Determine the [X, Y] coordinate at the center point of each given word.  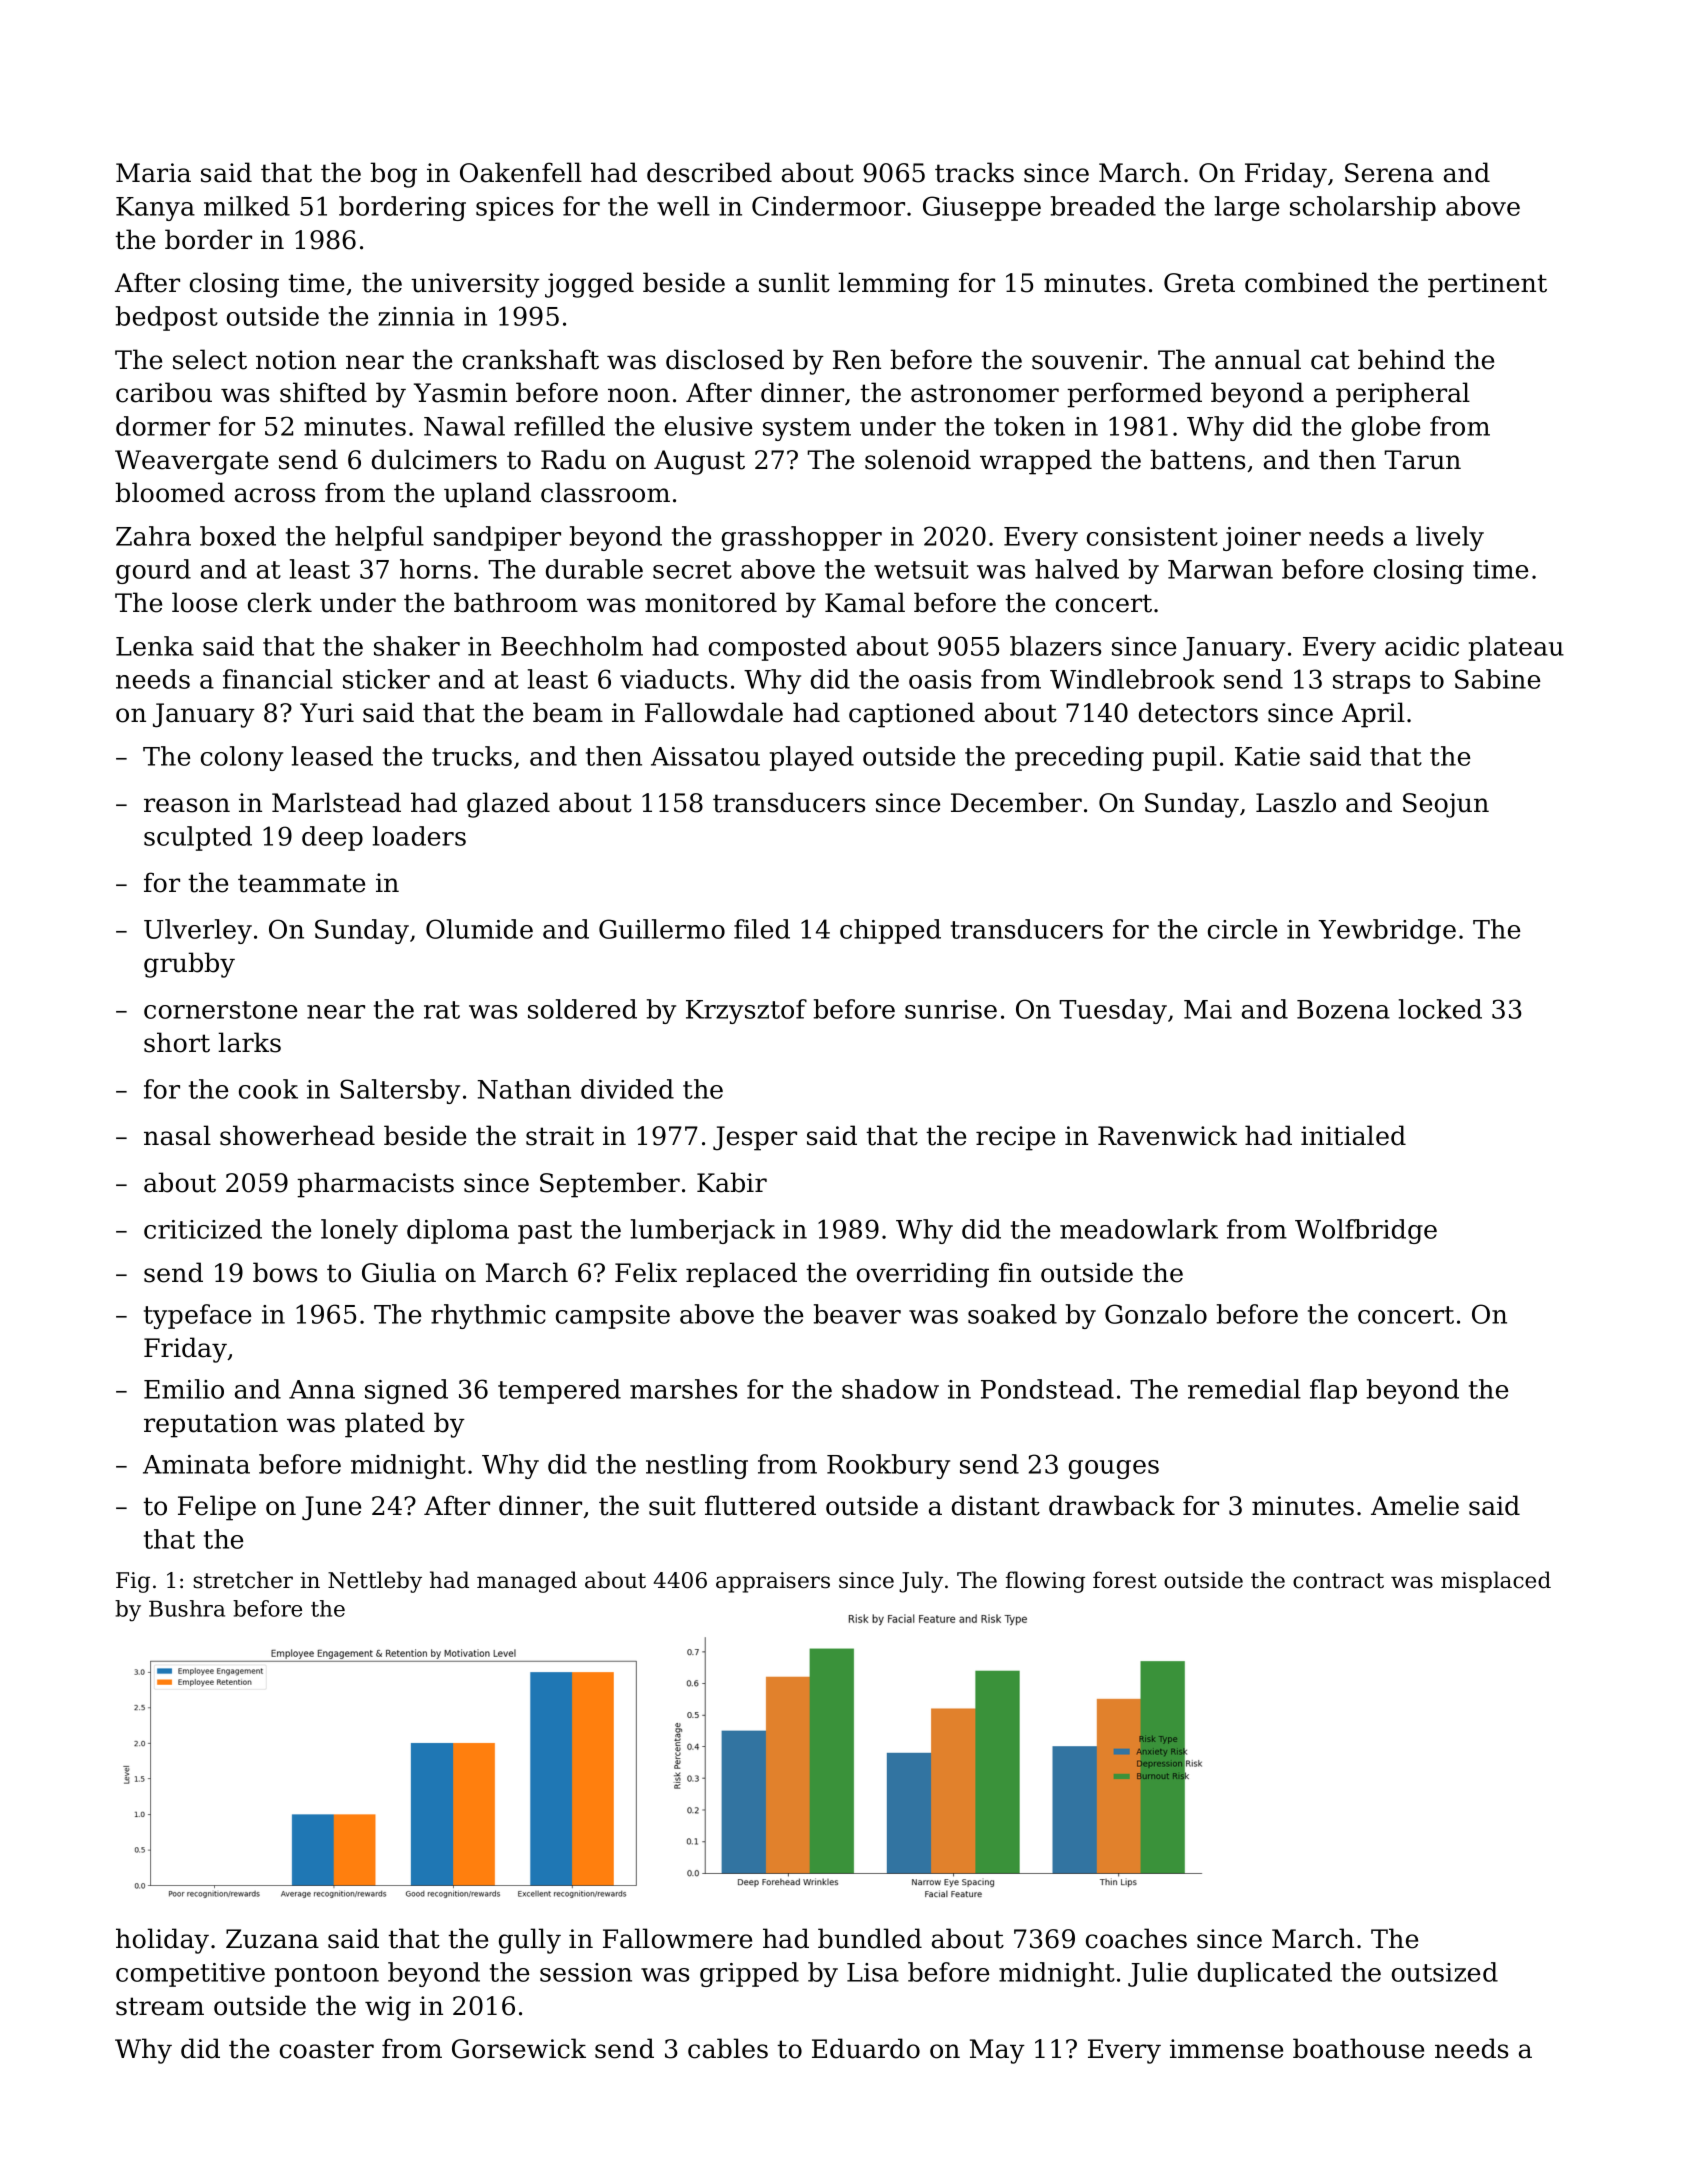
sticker [386, 679]
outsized [1445, 1972]
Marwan [1220, 569]
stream [160, 2006]
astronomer [985, 393]
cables [728, 2048]
